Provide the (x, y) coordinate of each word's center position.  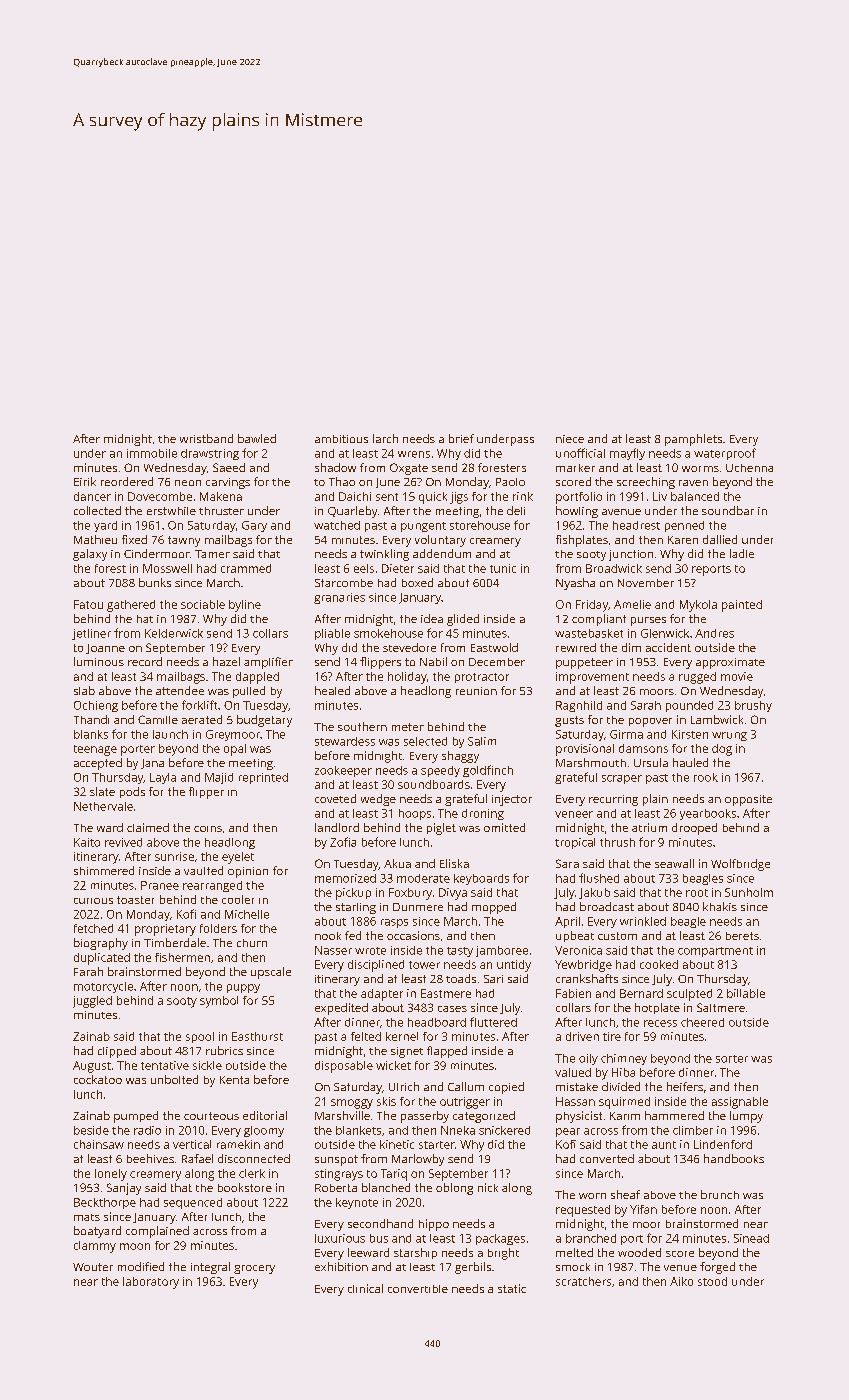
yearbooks (708, 814)
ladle (742, 553)
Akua (397, 863)
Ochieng (96, 706)
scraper (622, 779)
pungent (423, 527)
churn (252, 943)
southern (362, 726)
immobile (152, 453)
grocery (254, 1269)
